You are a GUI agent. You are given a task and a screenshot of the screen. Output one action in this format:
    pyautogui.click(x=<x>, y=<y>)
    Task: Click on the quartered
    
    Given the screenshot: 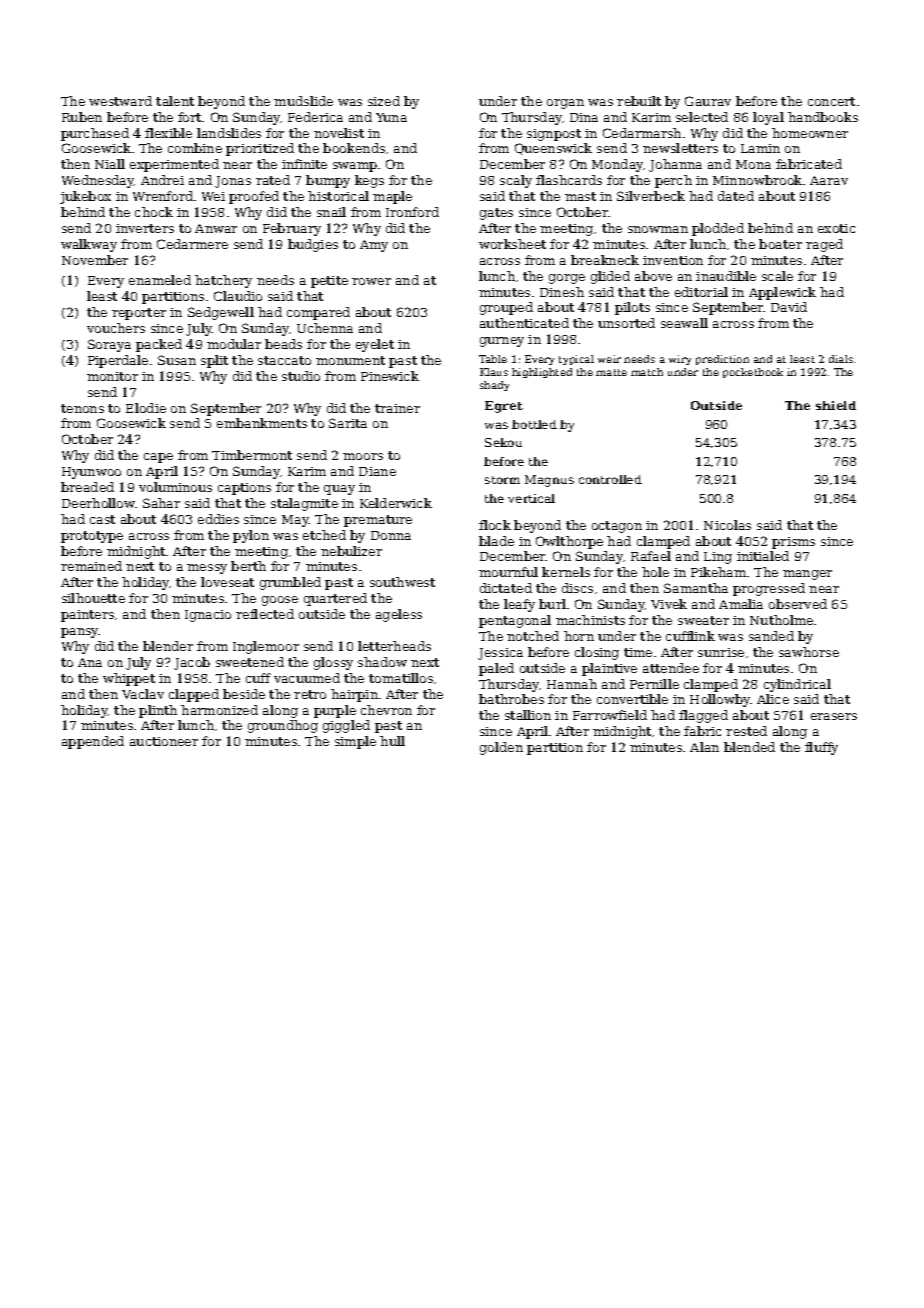 What is the action you would take?
    pyautogui.click(x=335, y=599)
